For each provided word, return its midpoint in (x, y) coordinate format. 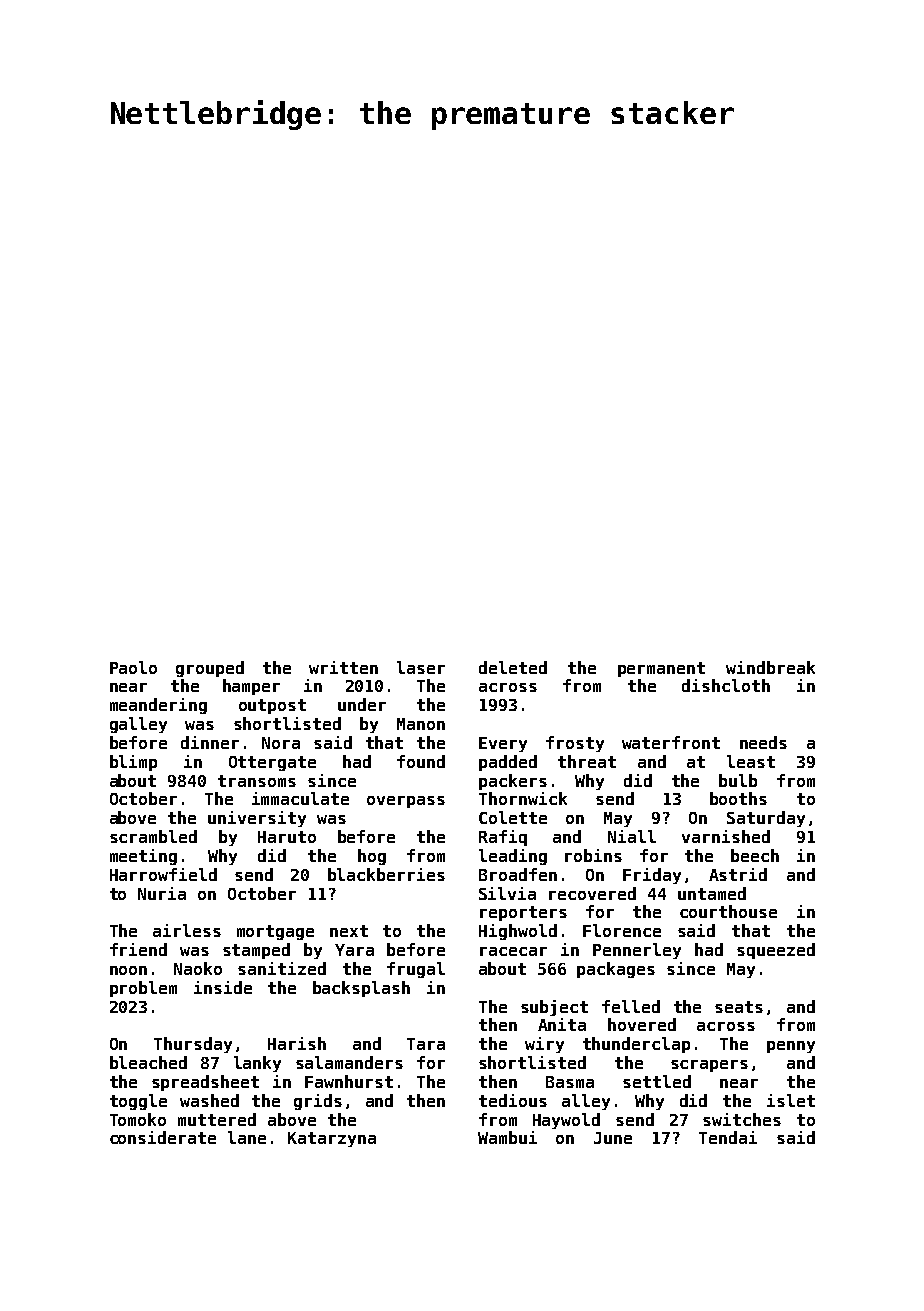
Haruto (287, 837)
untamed (712, 893)
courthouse (728, 911)
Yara (354, 950)
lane (247, 1137)
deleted (513, 667)
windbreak (770, 667)
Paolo (133, 667)
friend (138, 949)
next (349, 931)
